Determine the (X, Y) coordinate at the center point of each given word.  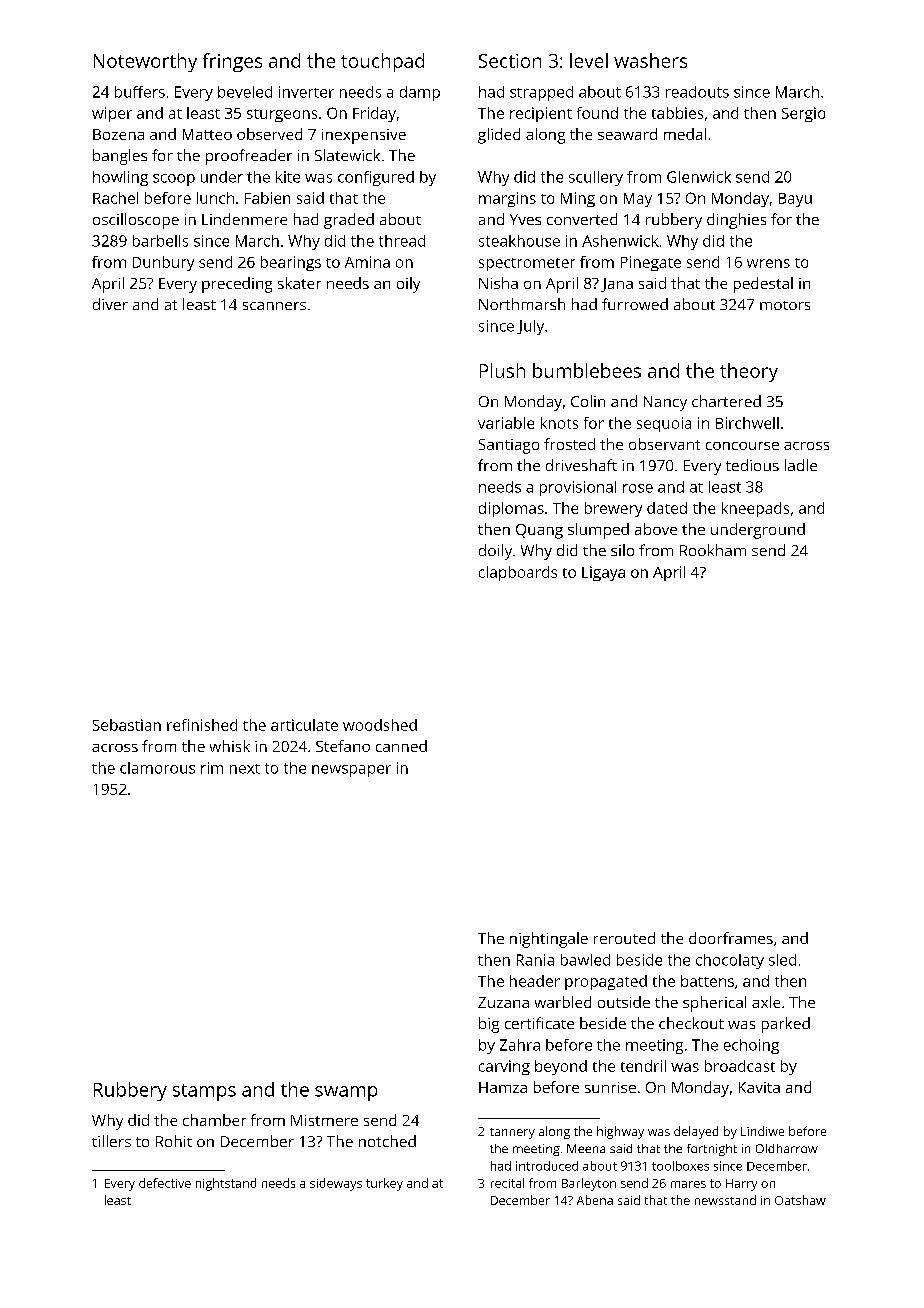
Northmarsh (522, 304)
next (245, 769)
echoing (751, 1046)
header (535, 981)
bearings (291, 263)
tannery (512, 1133)
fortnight (712, 1150)
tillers (111, 1141)
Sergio (803, 114)
